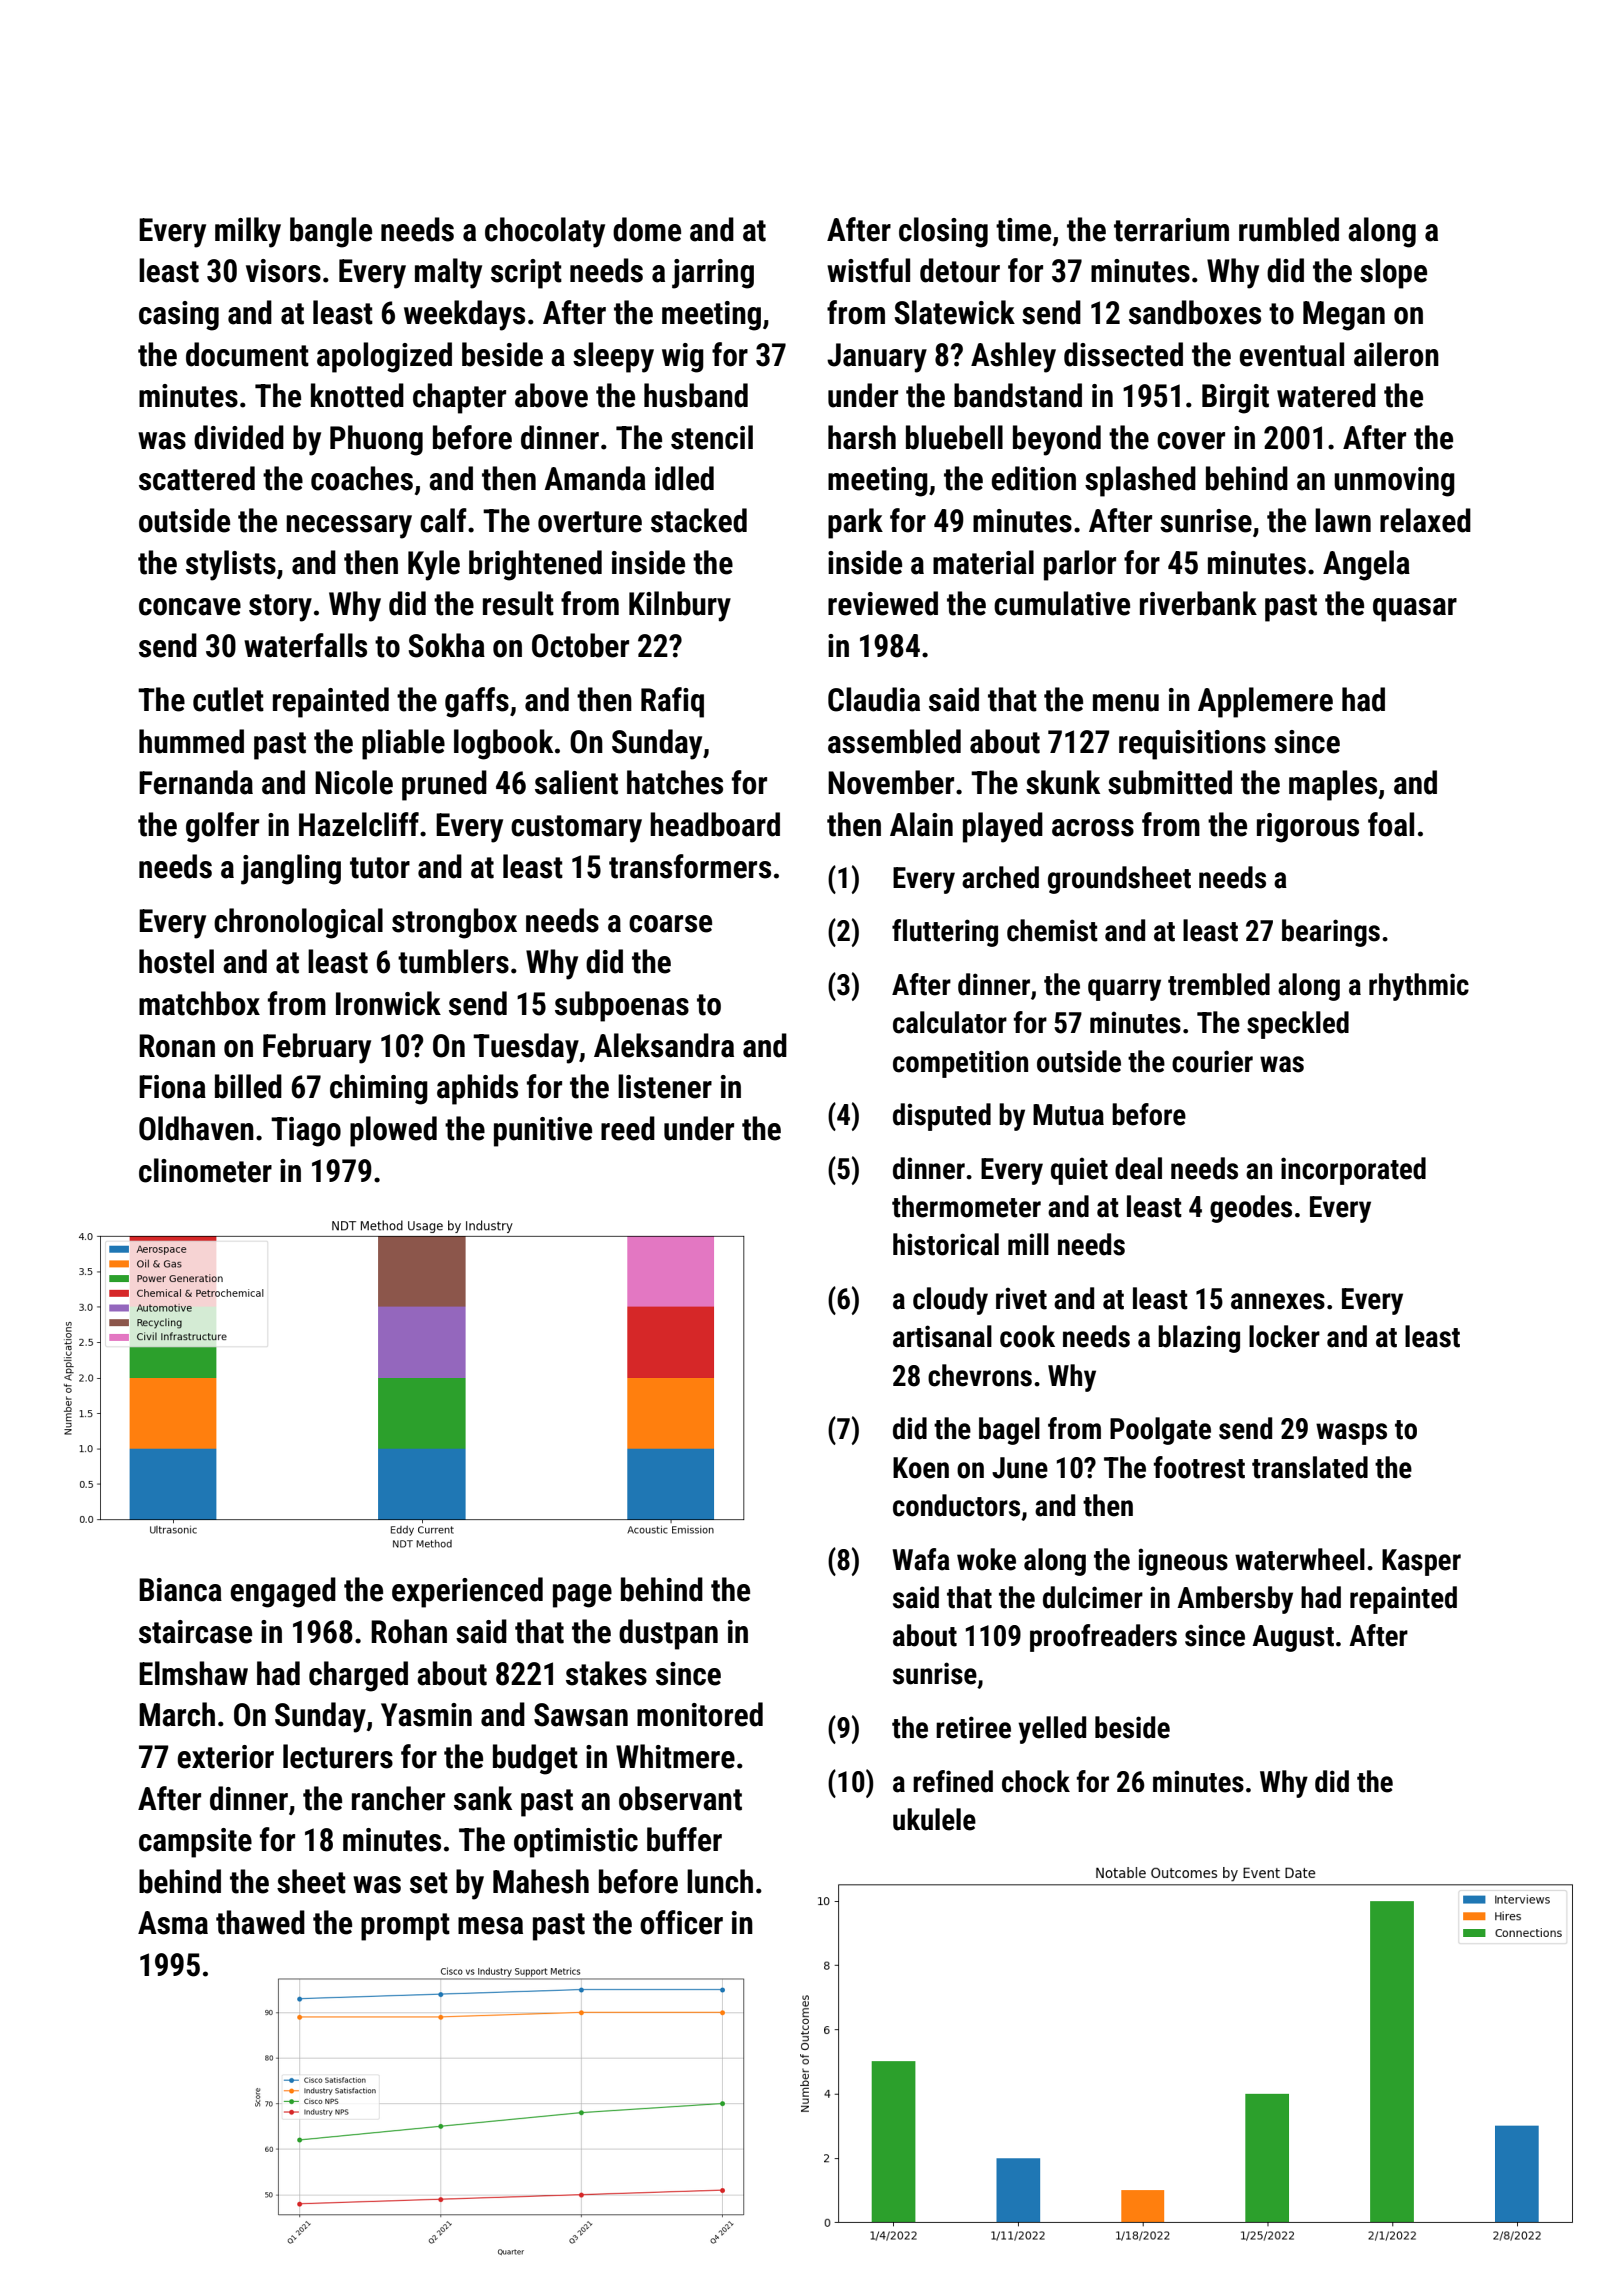  Describe the element at coordinates (1353, 1171) in the page. I see `incorporated` at that location.
